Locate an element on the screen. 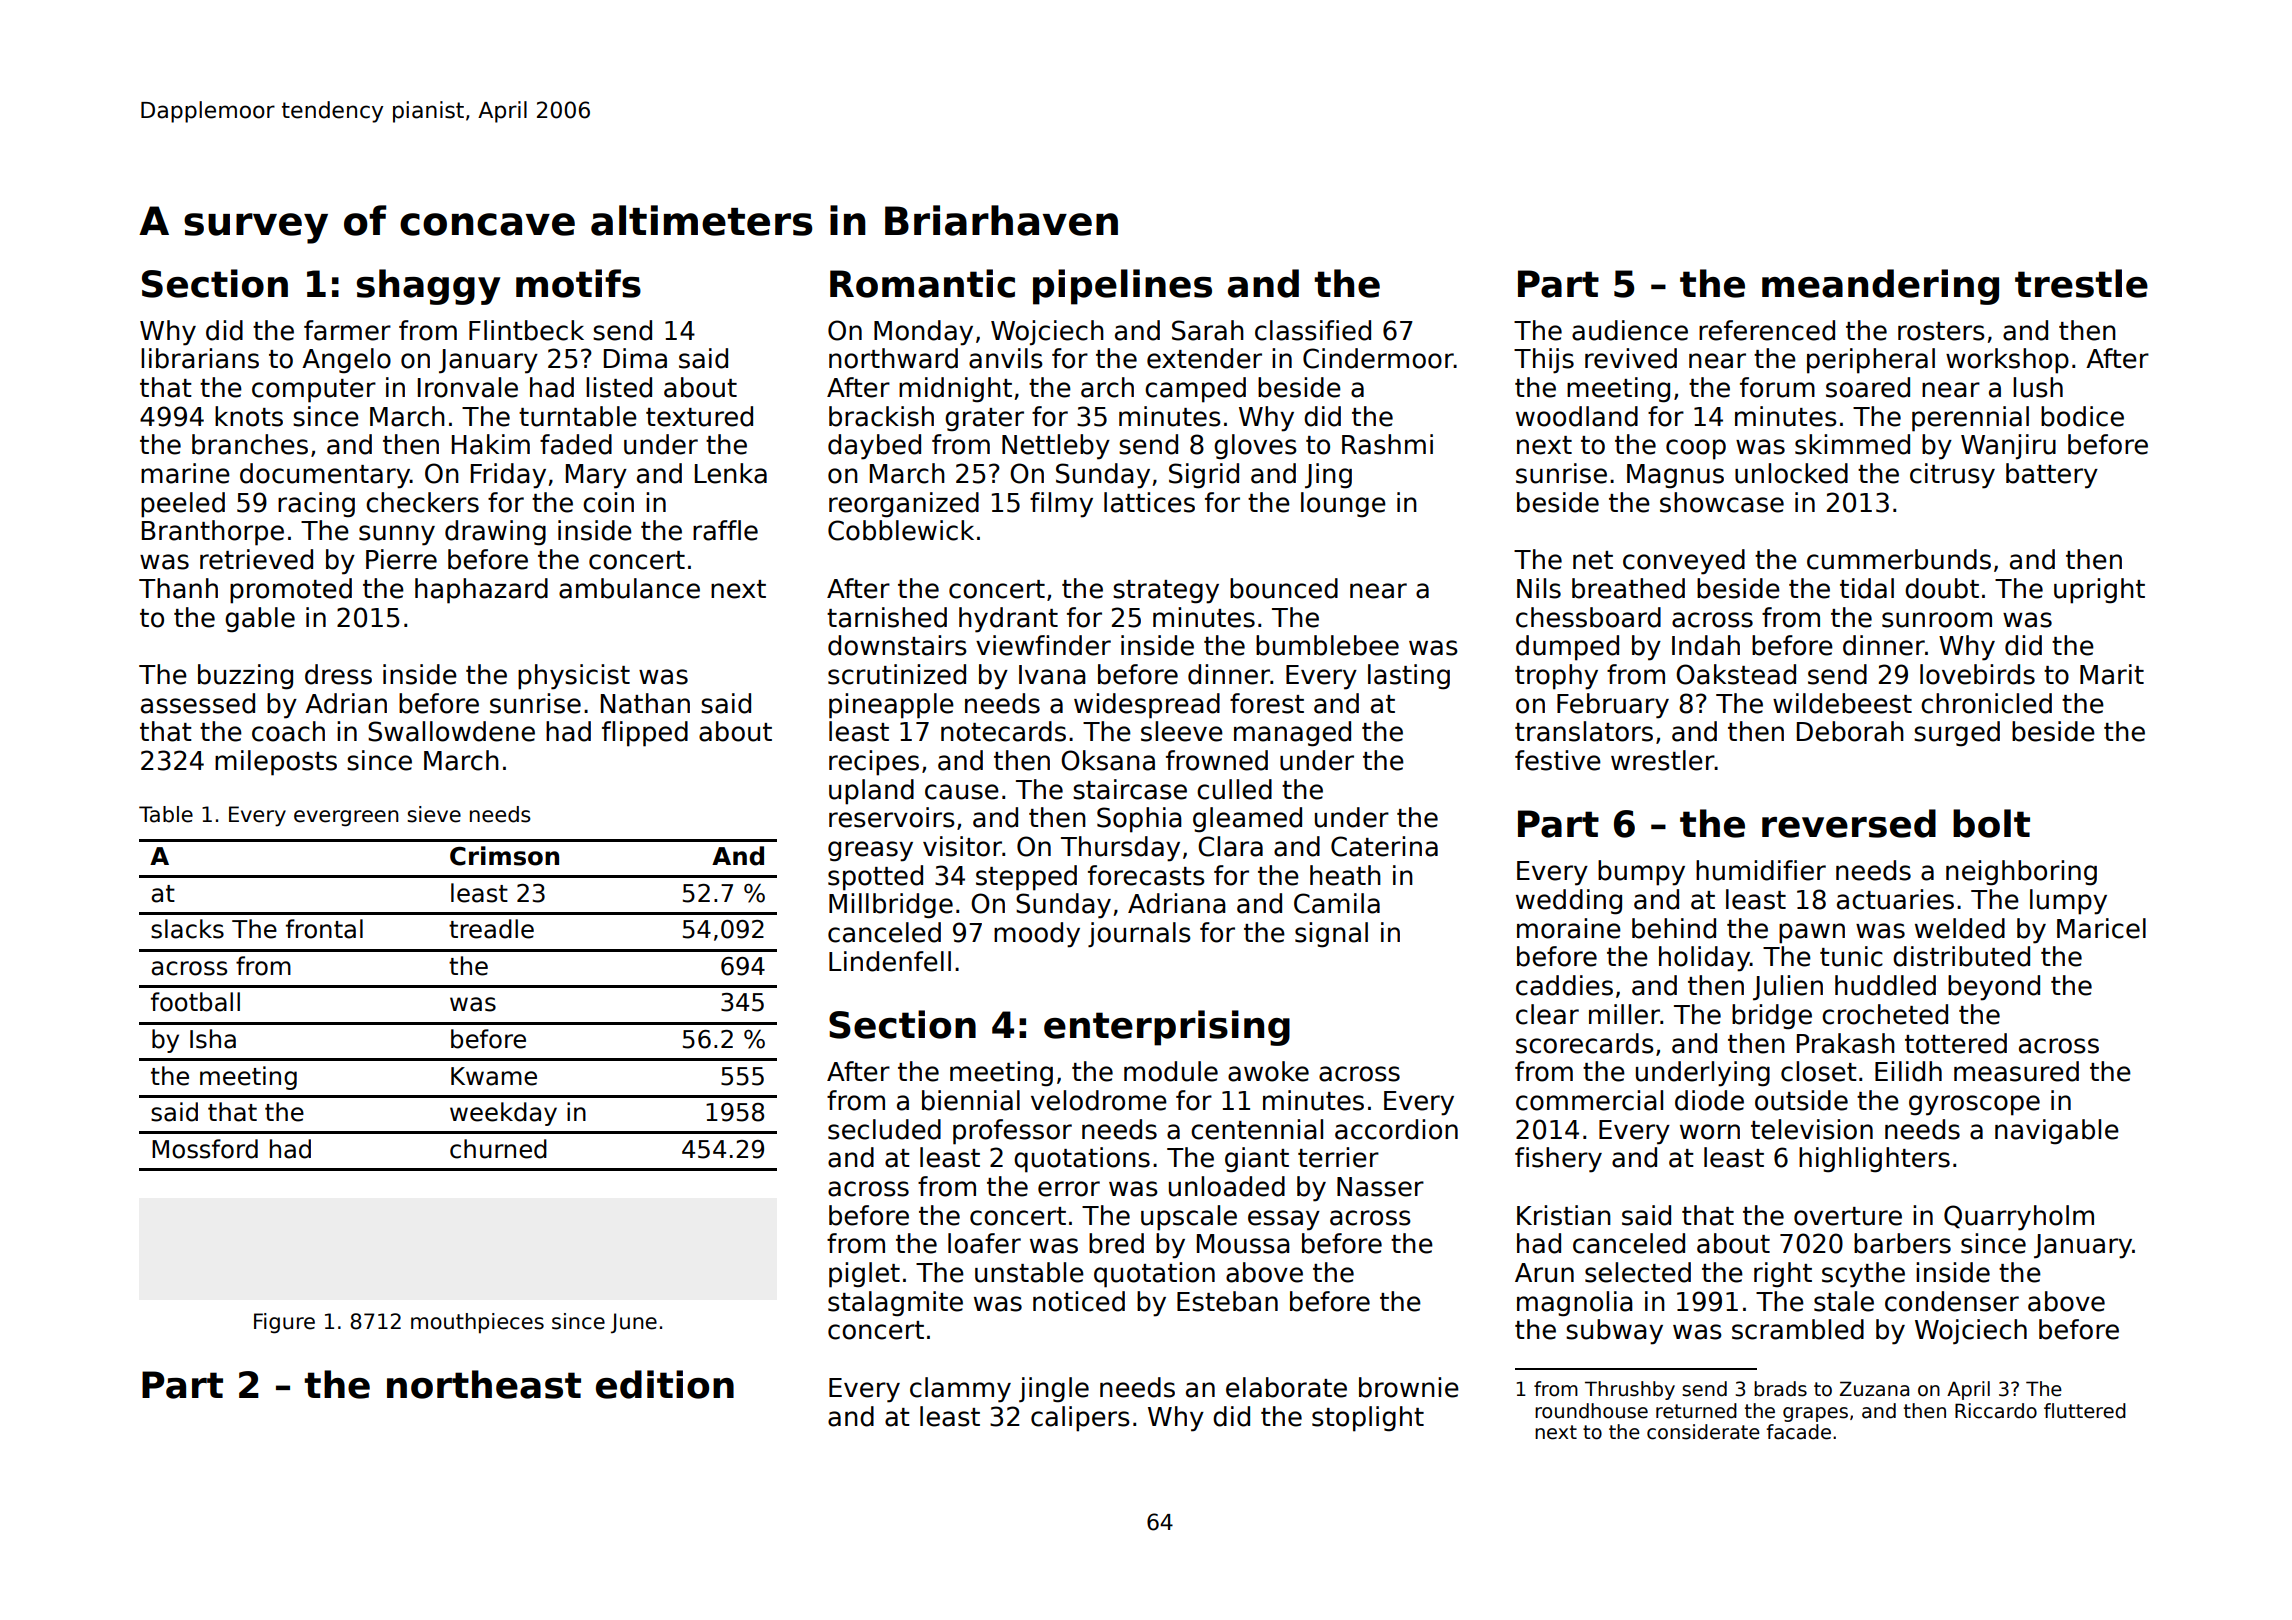 The width and height of the screenshot is (2292, 1620). edition is located at coordinates (665, 1384).
